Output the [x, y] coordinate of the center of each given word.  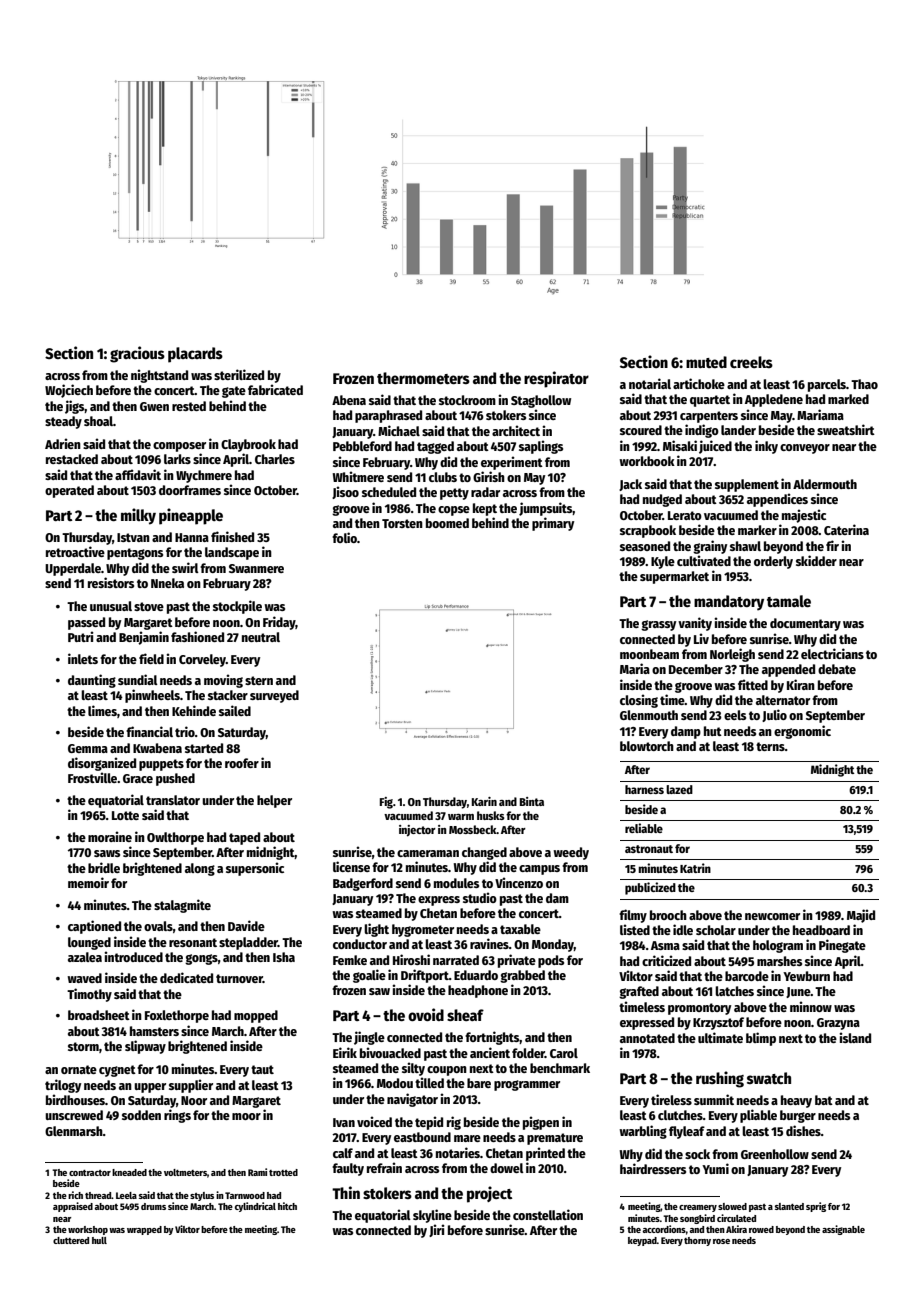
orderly [773, 562]
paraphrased [388, 416]
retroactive [75, 551]
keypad [642, 1241]
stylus [202, 1196]
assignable [843, 1230]
